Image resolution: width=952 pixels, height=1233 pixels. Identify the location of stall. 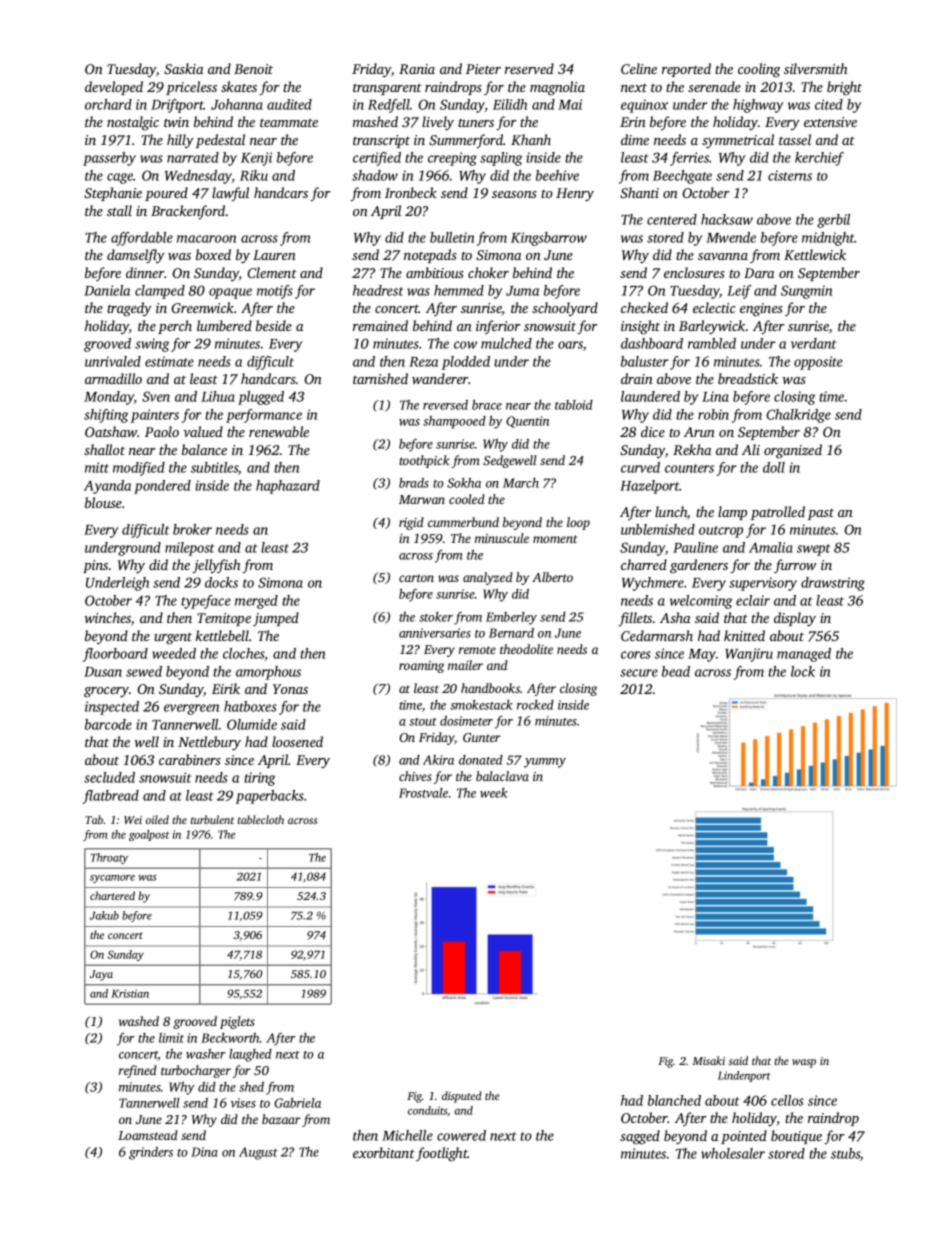
(119, 210).
